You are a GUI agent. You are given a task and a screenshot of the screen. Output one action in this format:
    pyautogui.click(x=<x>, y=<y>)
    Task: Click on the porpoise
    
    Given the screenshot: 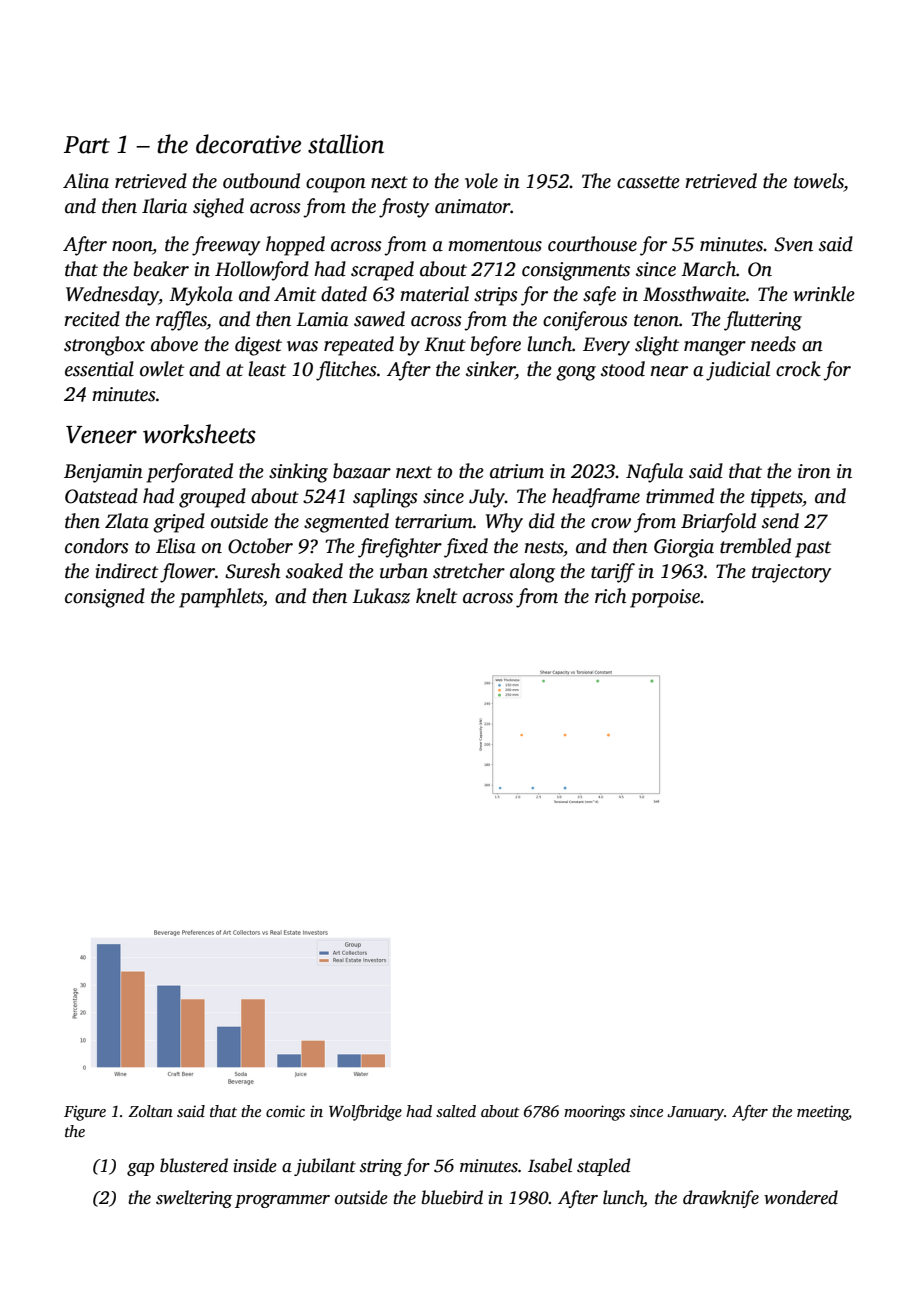 What is the action you would take?
    pyautogui.click(x=665, y=598)
